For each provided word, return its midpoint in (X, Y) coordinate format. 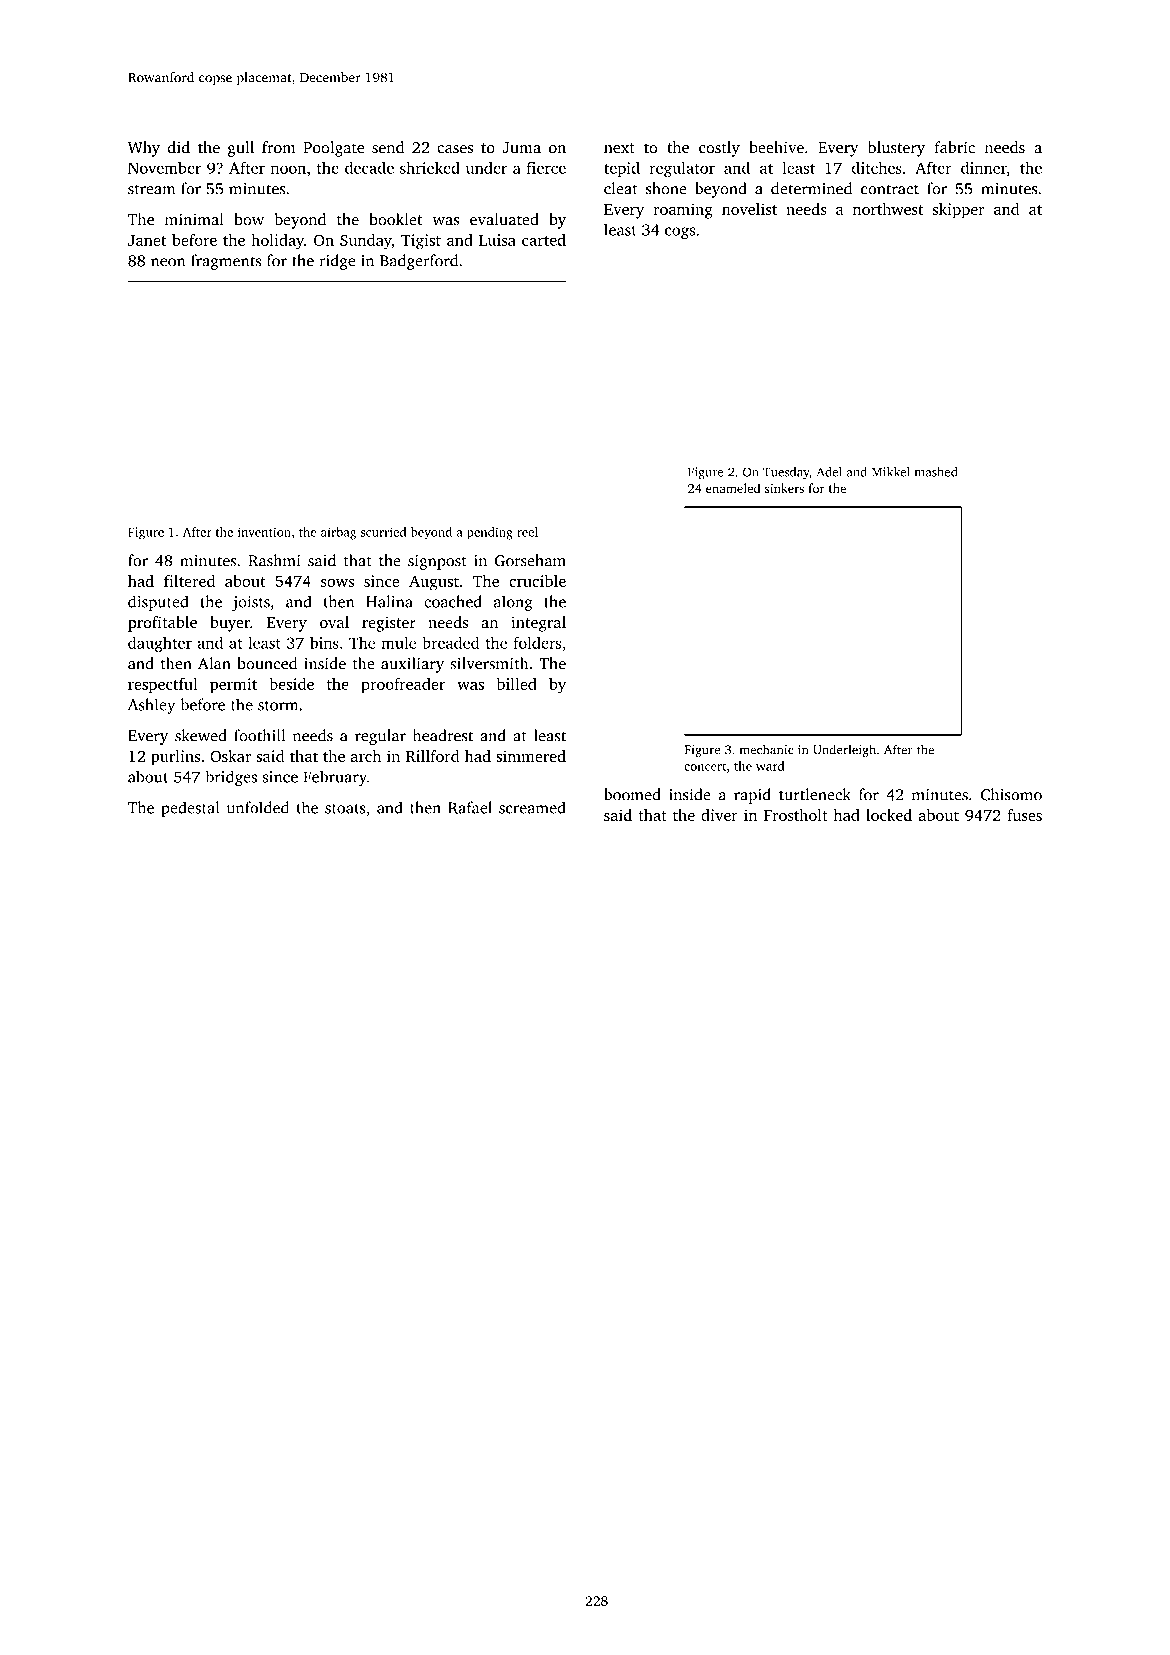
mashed (936, 472)
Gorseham (530, 560)
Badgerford (419, 262)
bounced (267, 663)
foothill (259, 735)
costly (719, 149)
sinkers (784, 488)
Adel (829, 472)
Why (144, 149)
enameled (733, 488)
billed (517, 684)
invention (264, 532)
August (434, 583)
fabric (955, 147)
